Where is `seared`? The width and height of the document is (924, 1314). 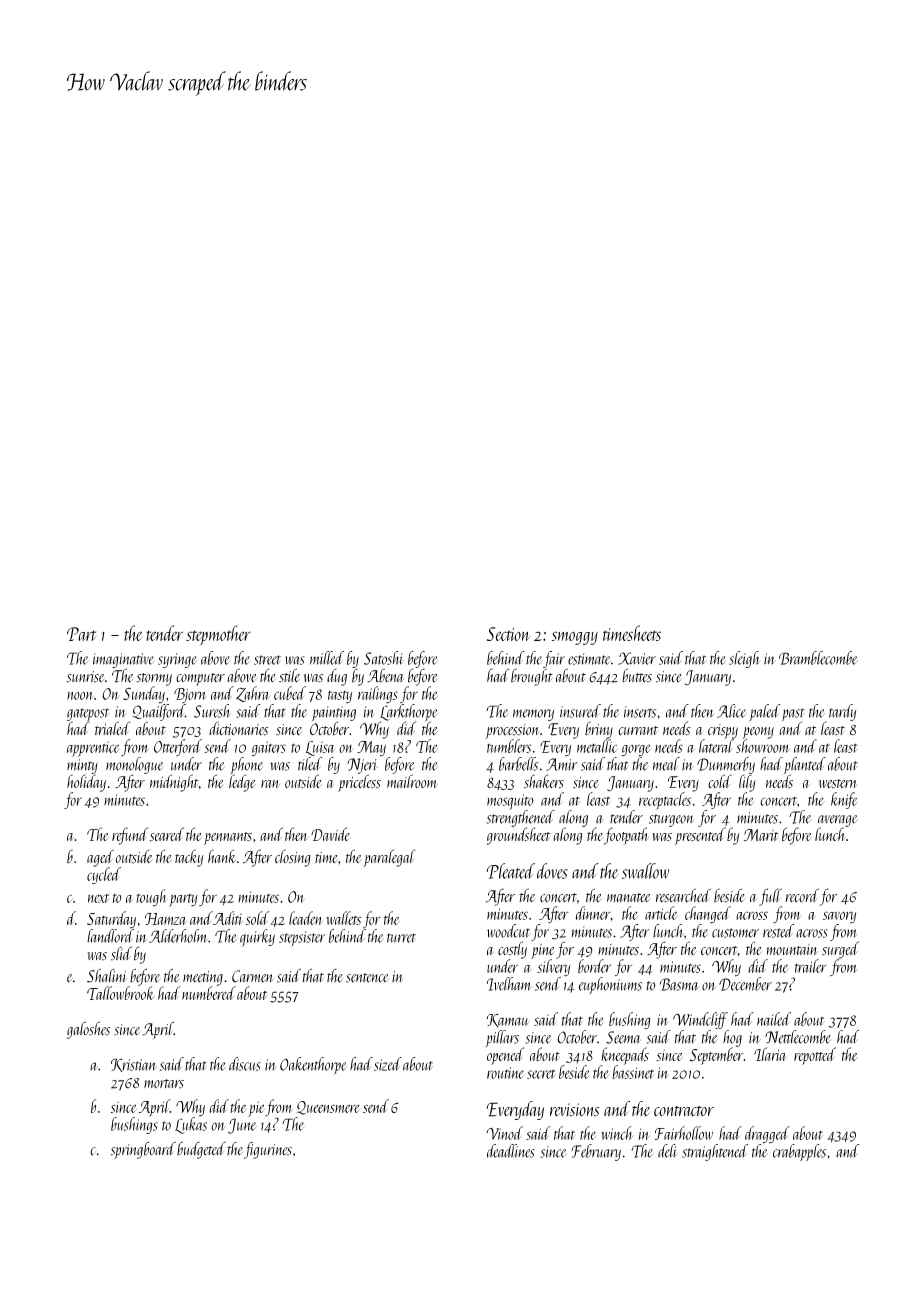
seared is located at coordinates (167, 834).
